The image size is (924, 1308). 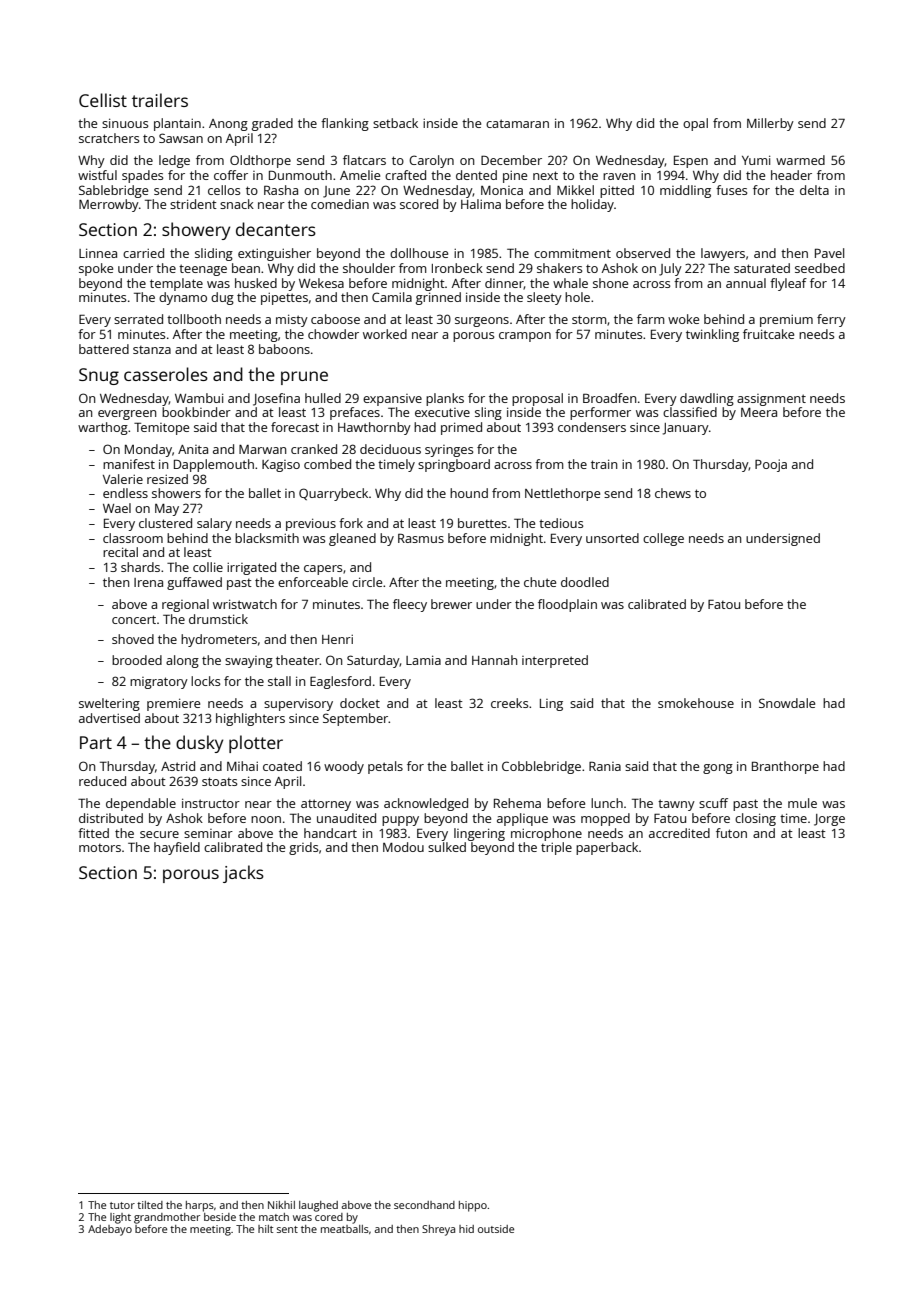 I want to click on petals, so click(x=385, y=767).
